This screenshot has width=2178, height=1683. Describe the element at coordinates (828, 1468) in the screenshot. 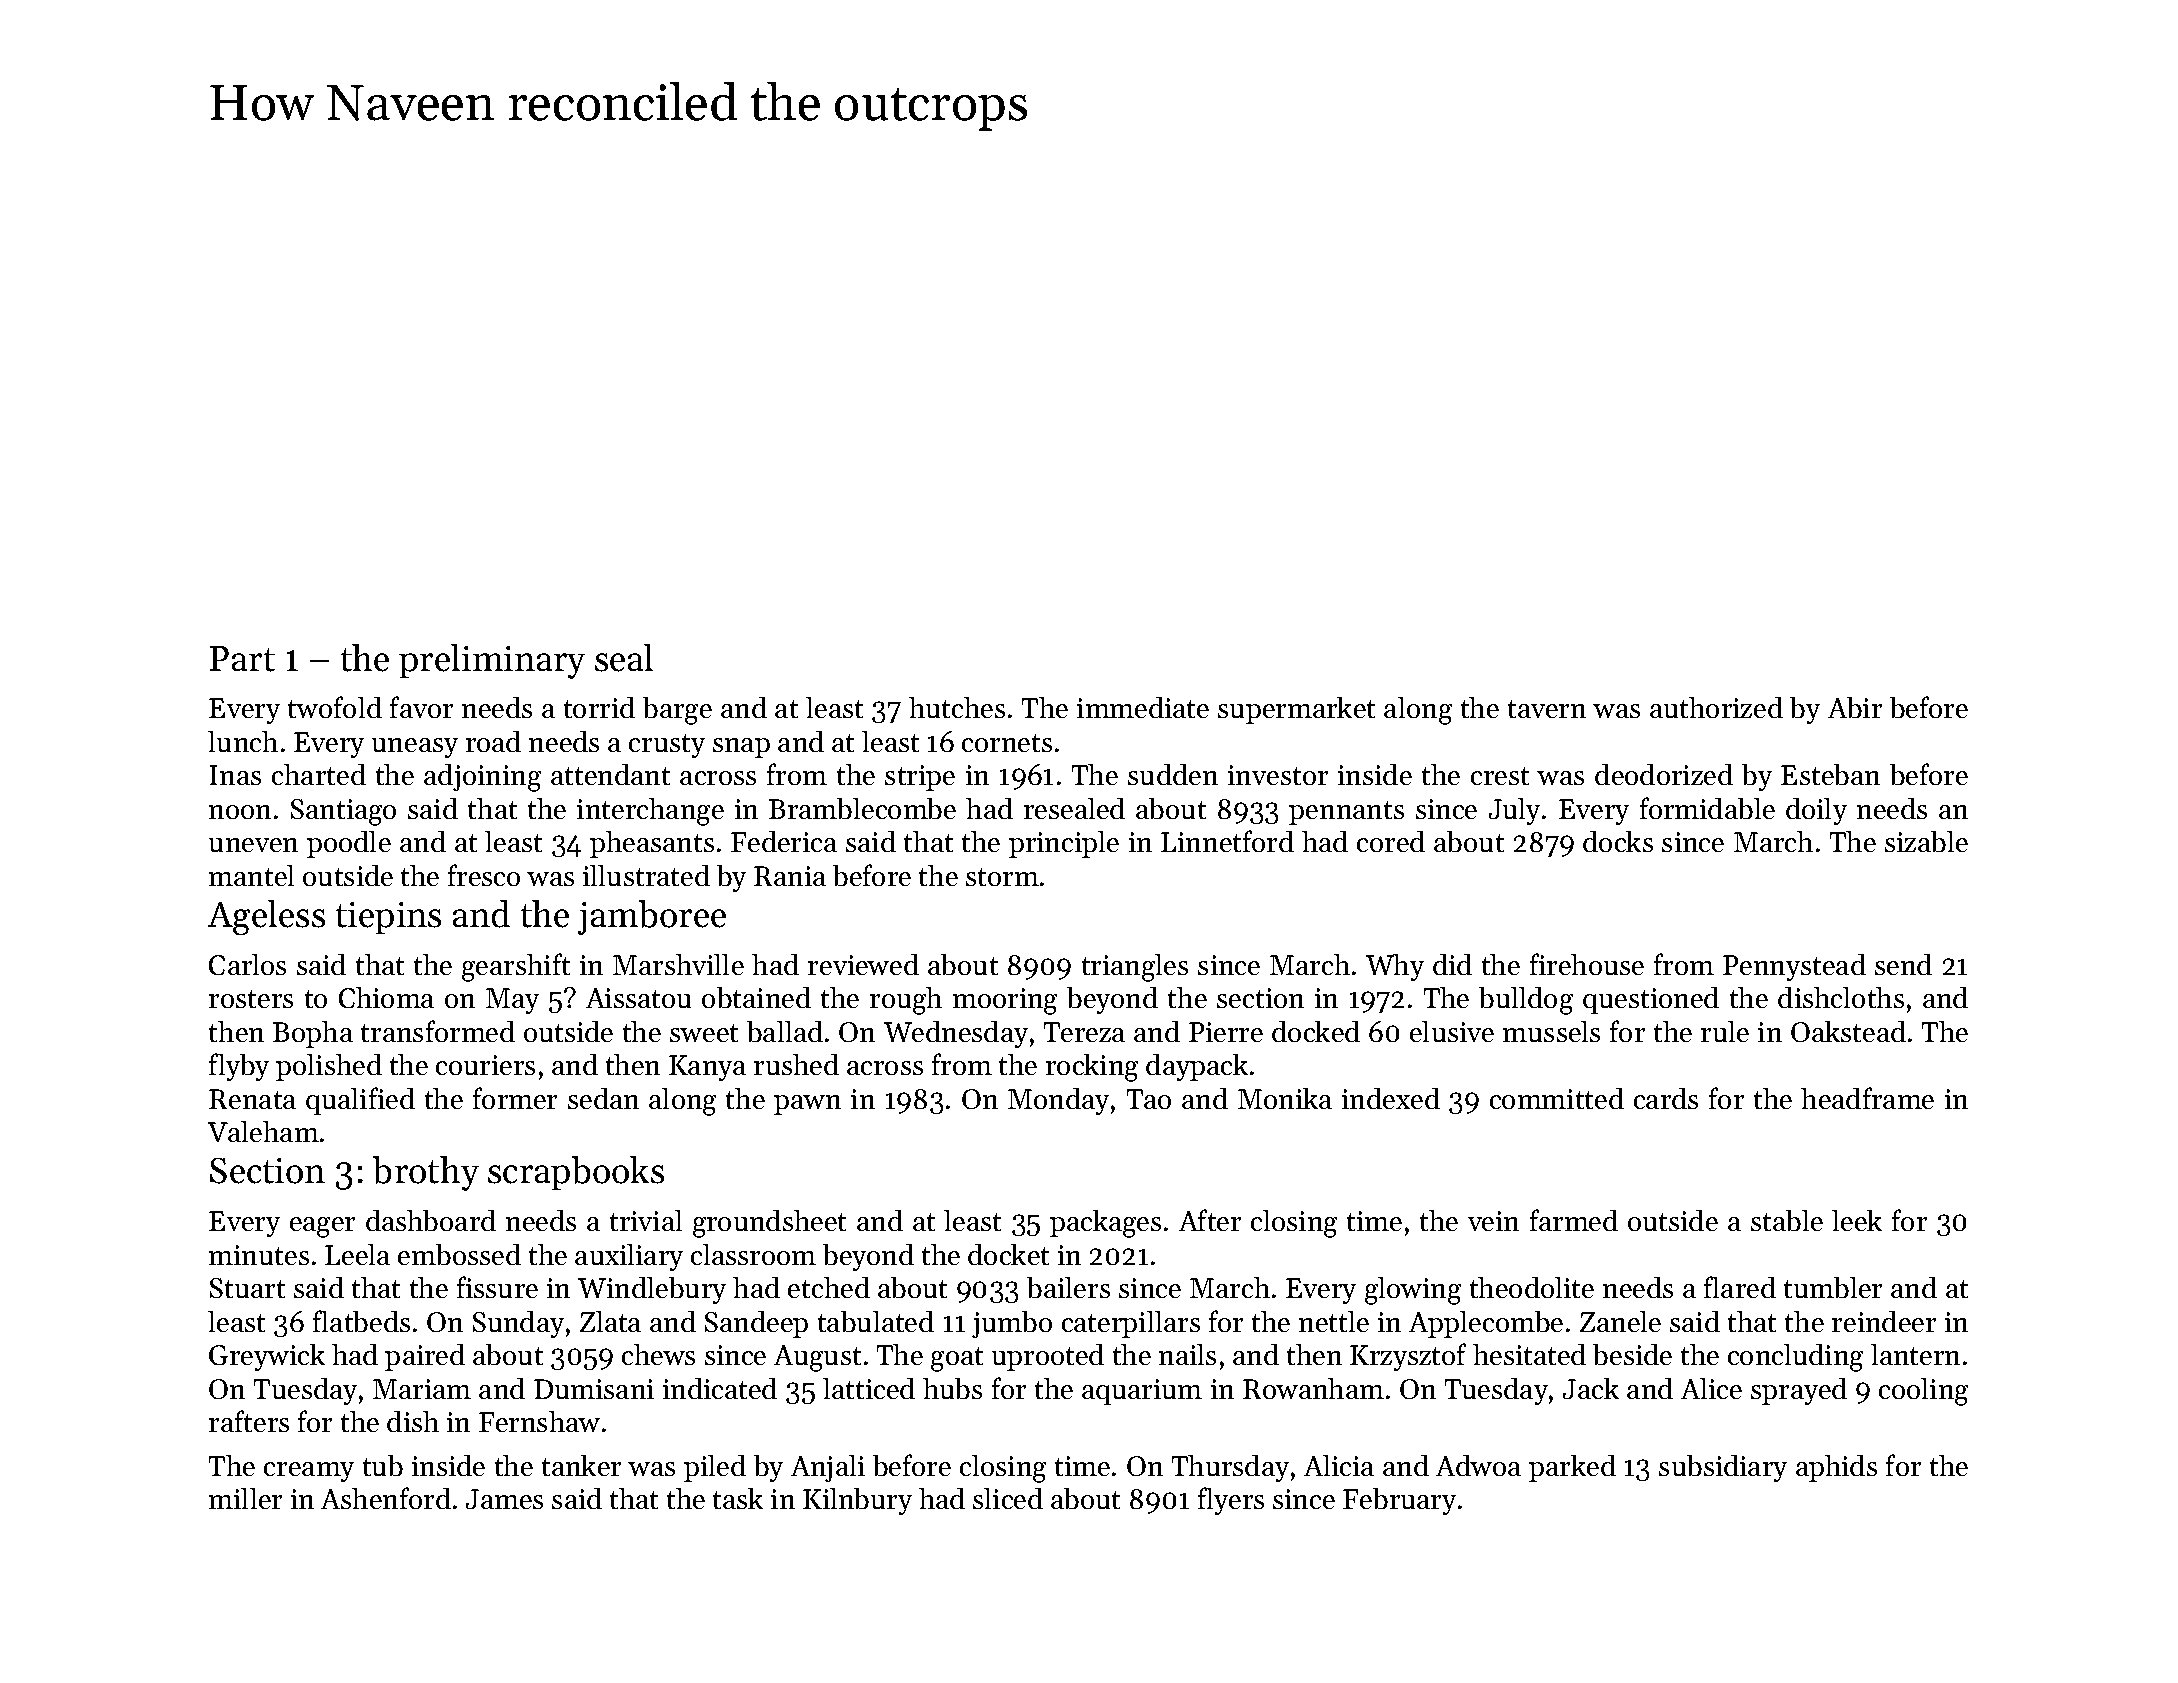

I see `Anjali` at that location.
